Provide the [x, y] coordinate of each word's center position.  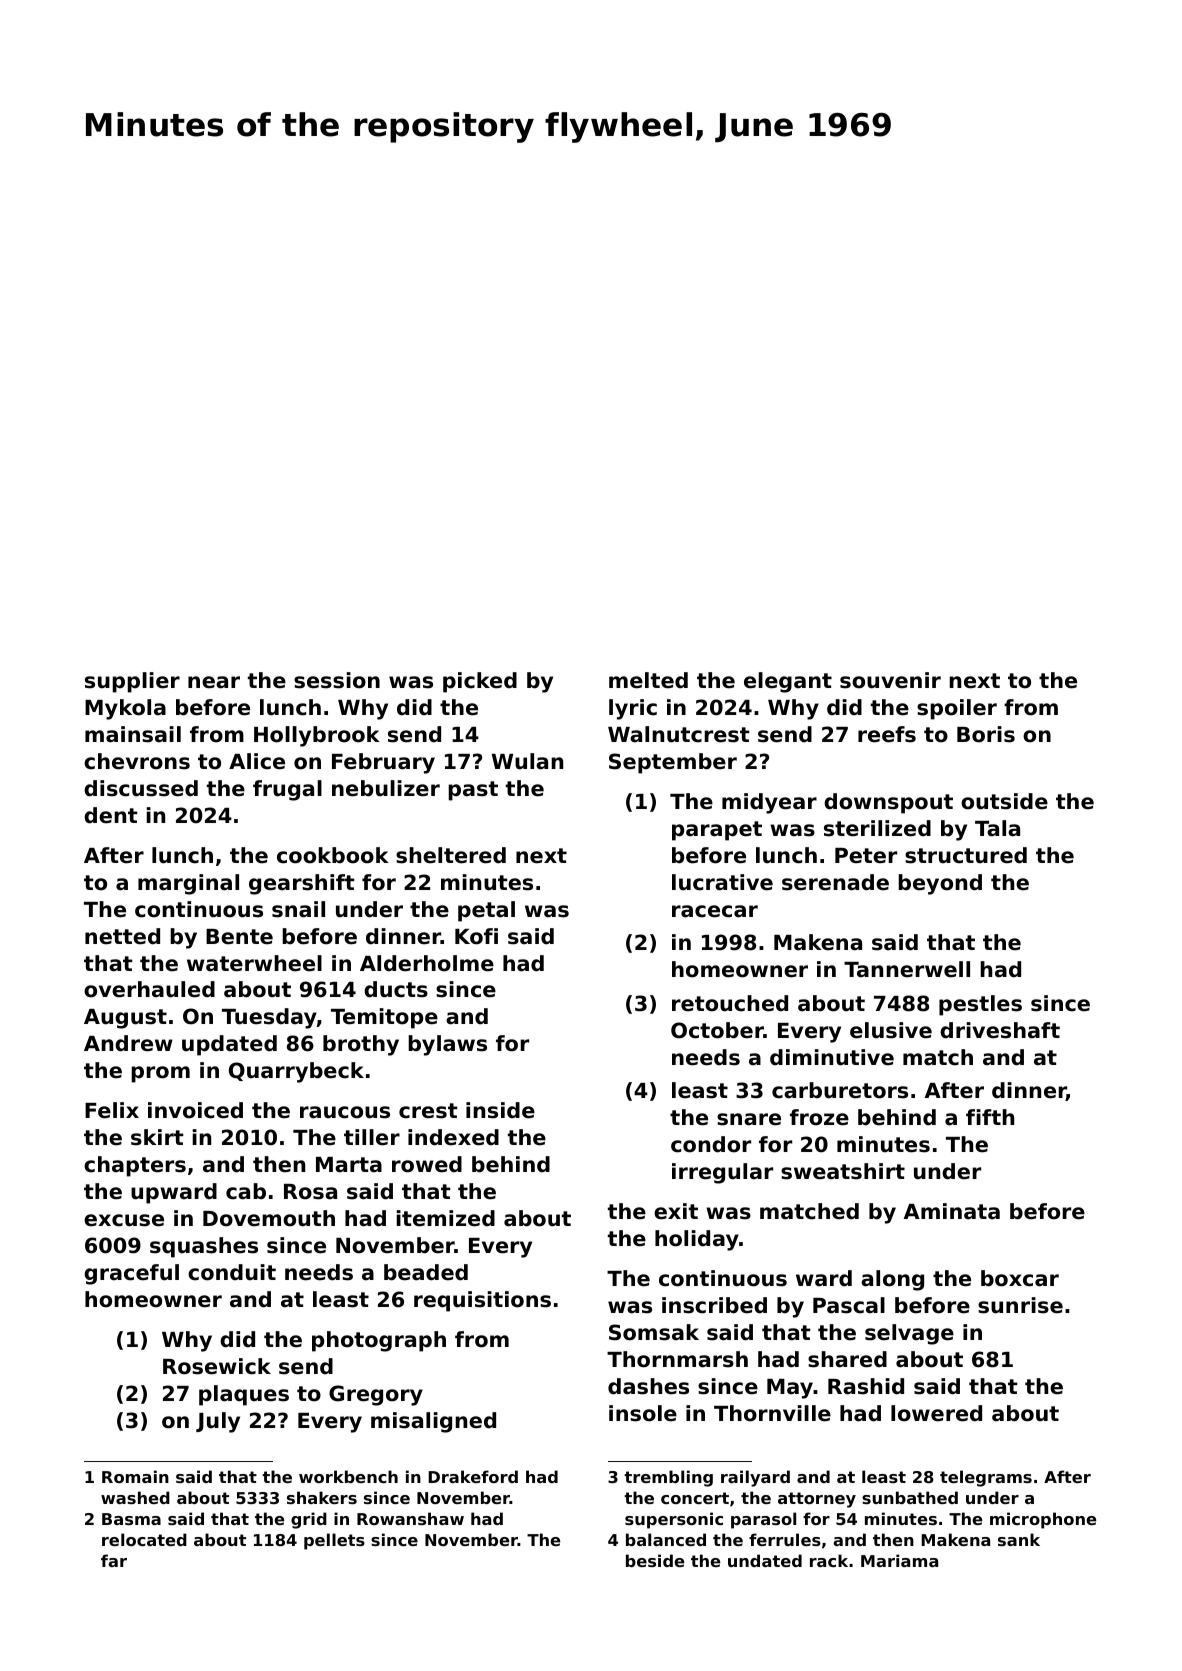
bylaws [447, 1045]
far [114, 1560]
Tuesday [269, 1018]
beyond [940, 884]
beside [655, 1560]
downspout [888, 803]
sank [1019, 1539]
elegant [788, 682]
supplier [132, 682]
